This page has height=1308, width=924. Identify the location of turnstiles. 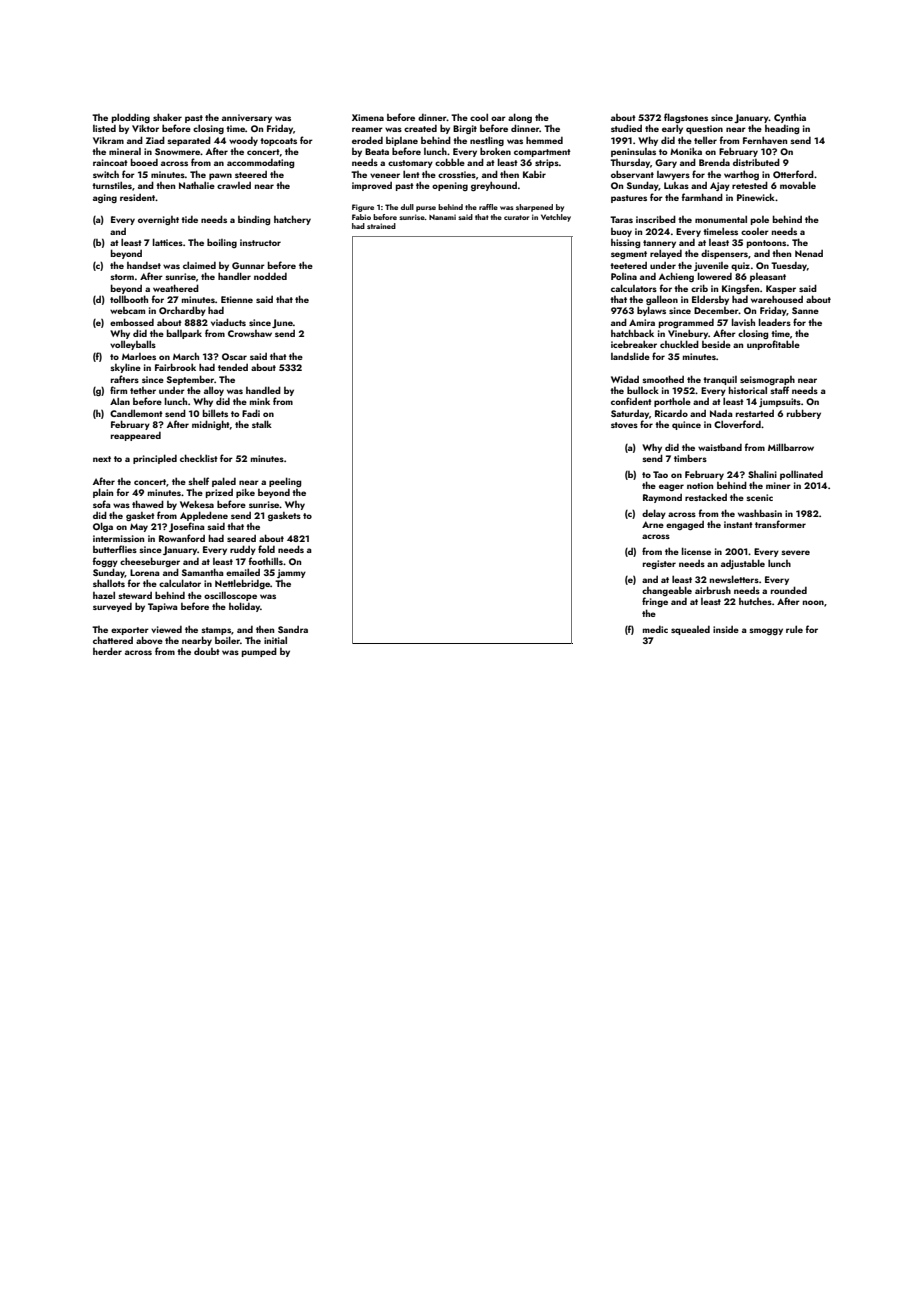
(112, 185).
